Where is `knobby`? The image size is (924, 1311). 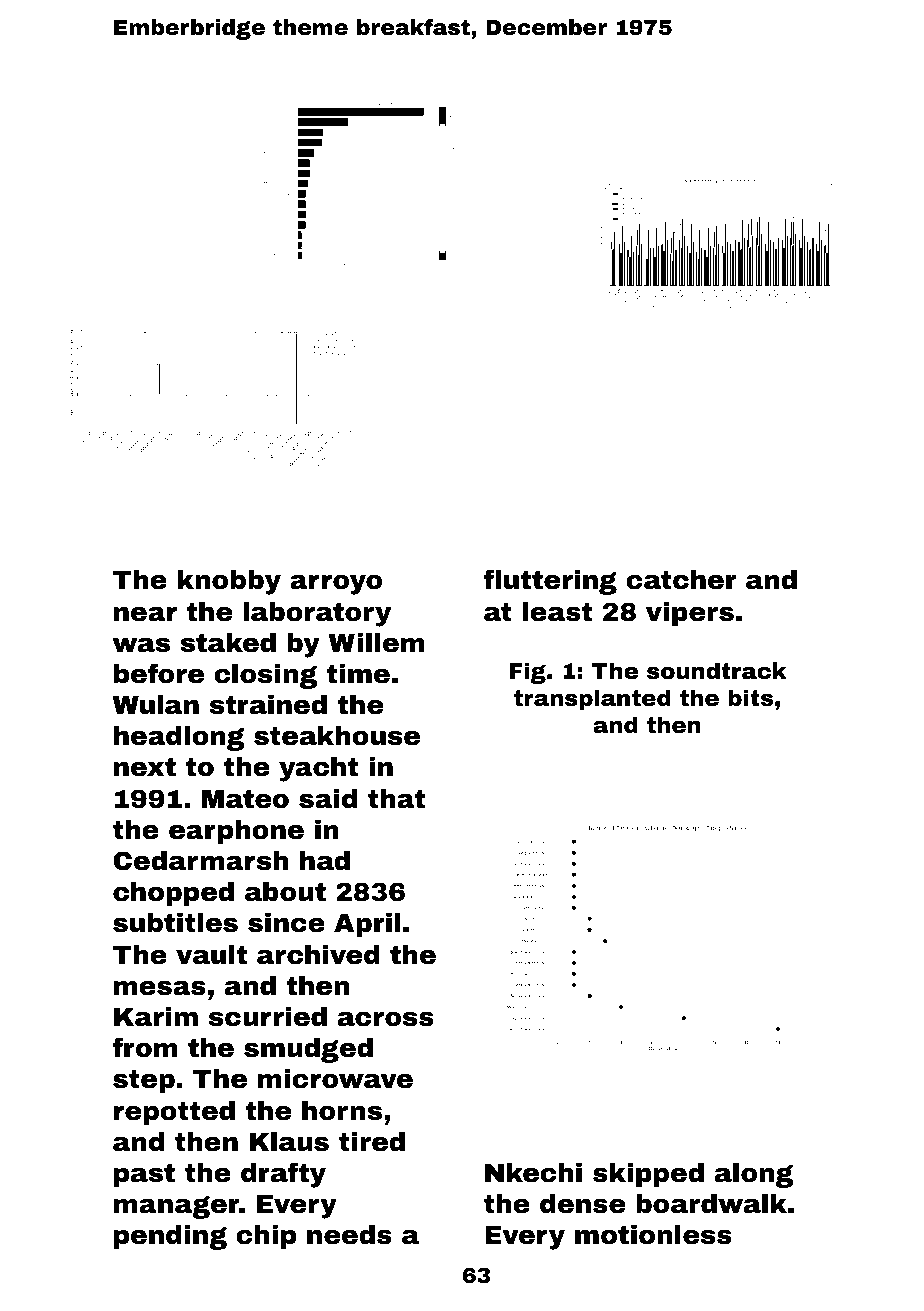
knobby is located at coordinates (229, 582).
